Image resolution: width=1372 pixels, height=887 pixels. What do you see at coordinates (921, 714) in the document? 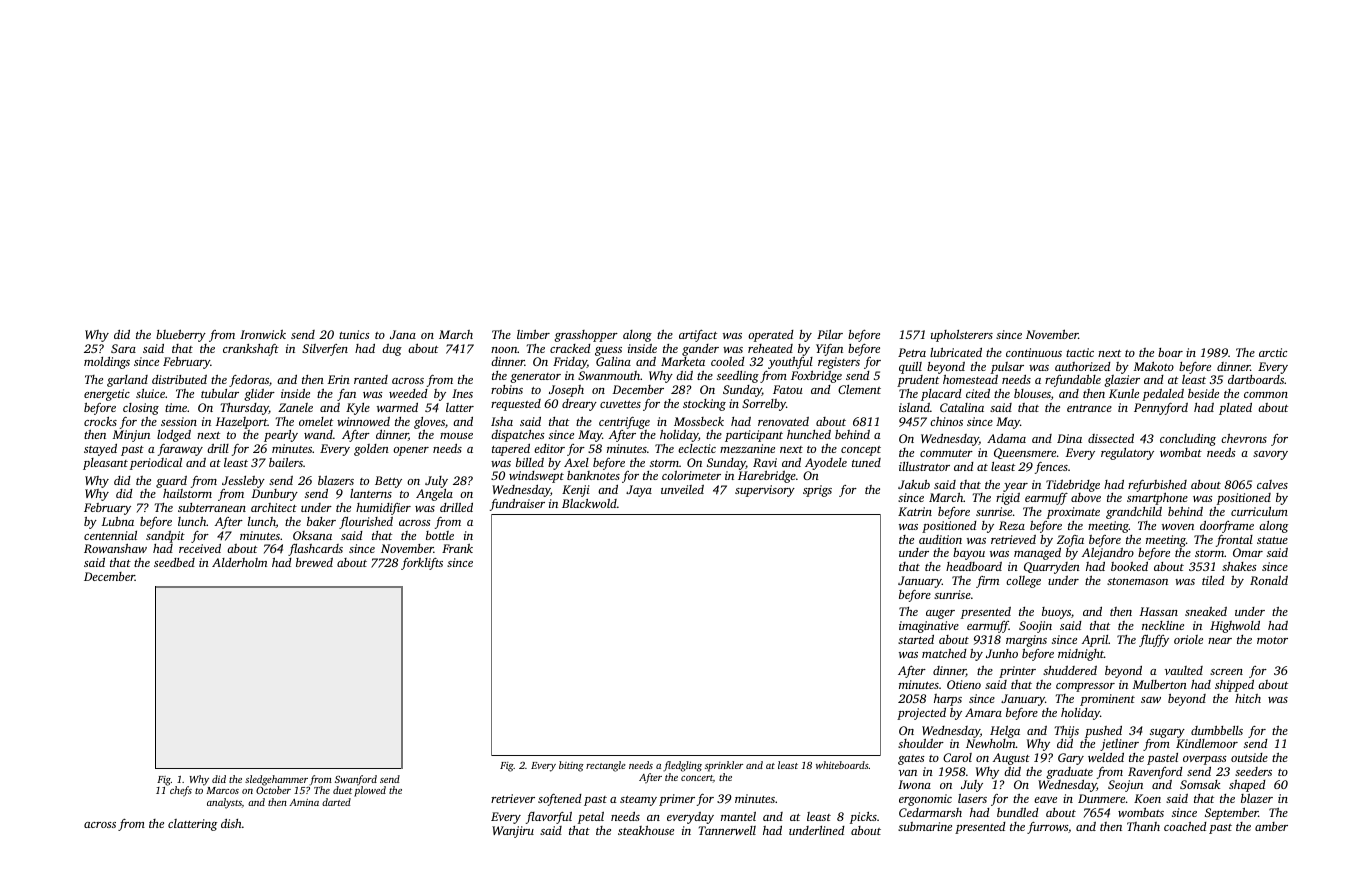
I see `projected` at bounding box center [921, 714].
